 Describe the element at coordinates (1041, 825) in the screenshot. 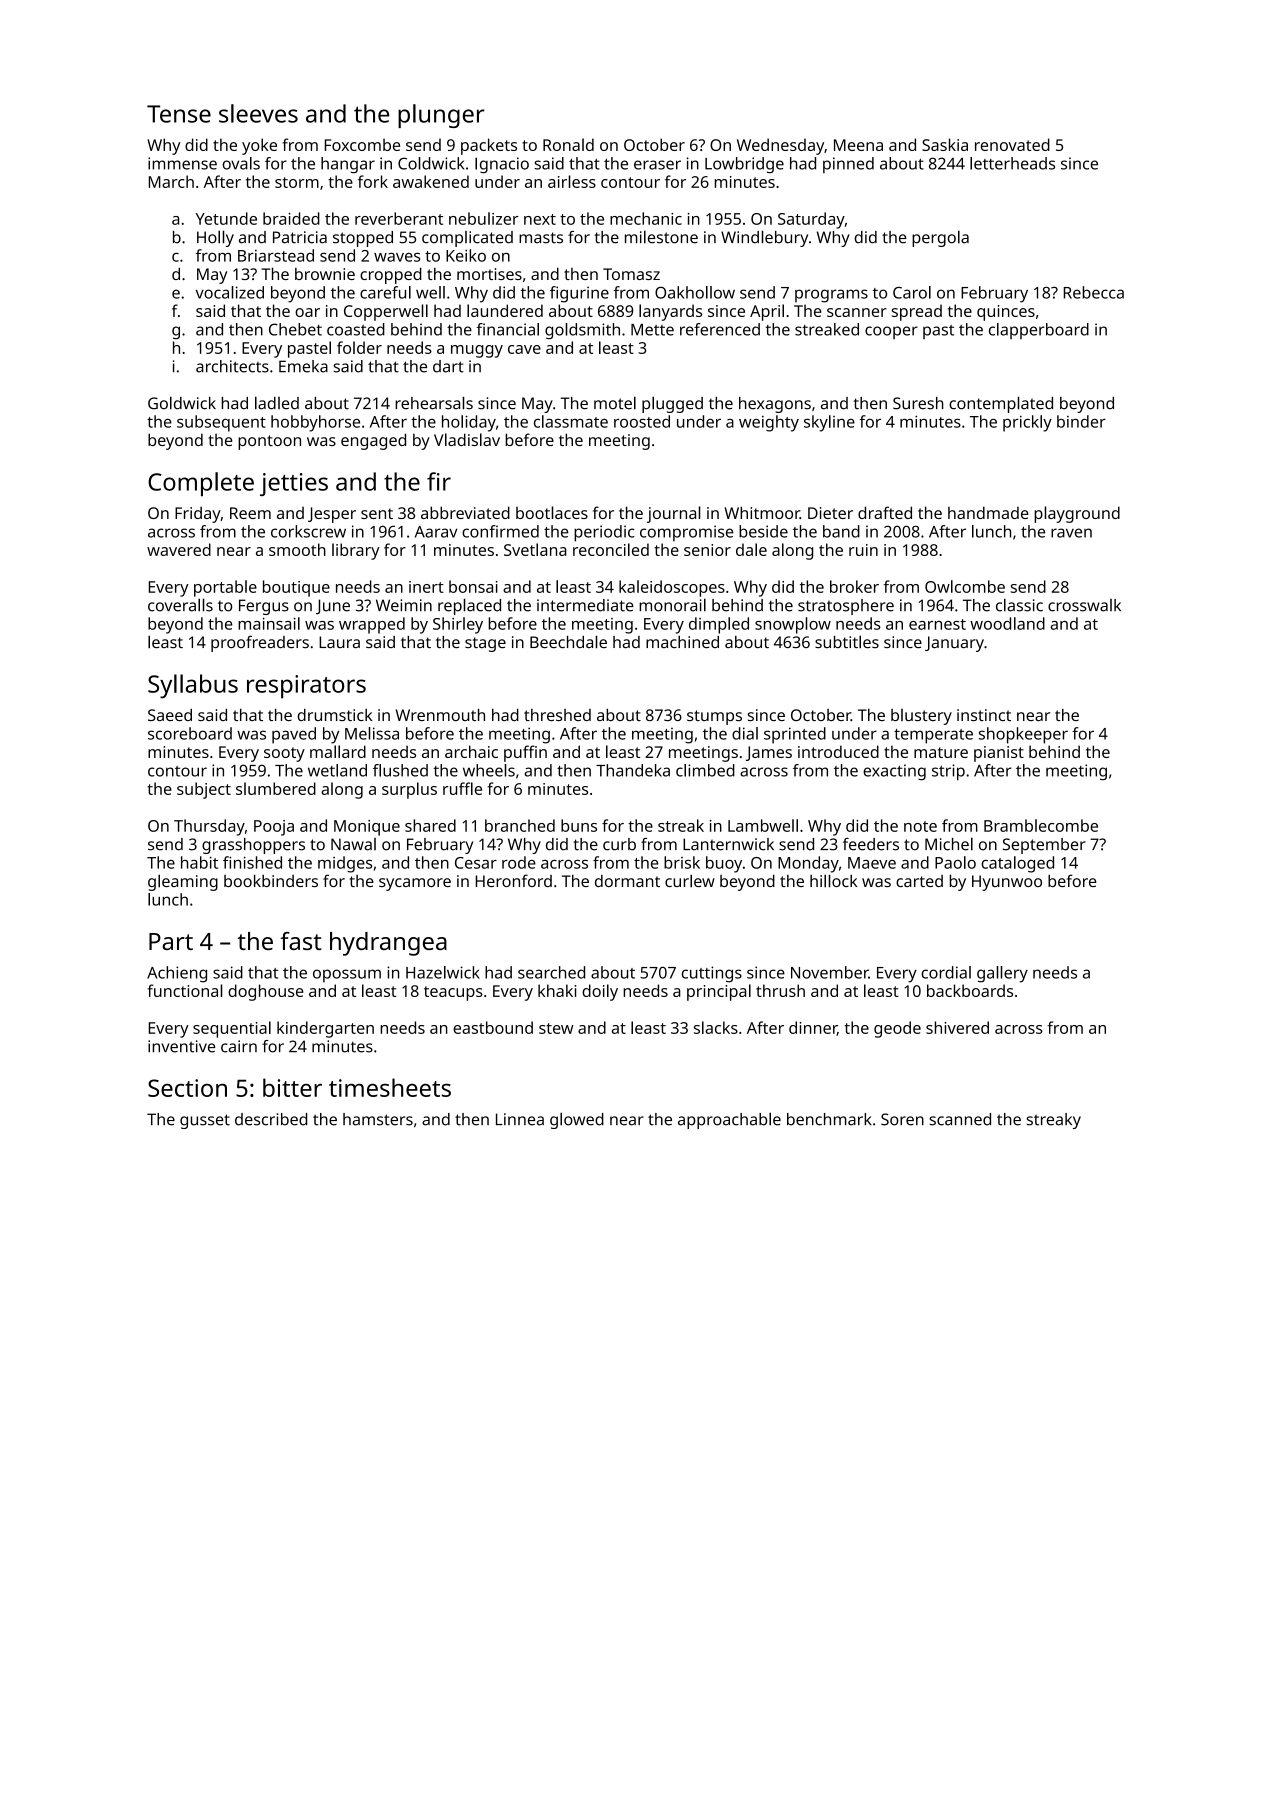

I see `Bramblecombe` at that location.
